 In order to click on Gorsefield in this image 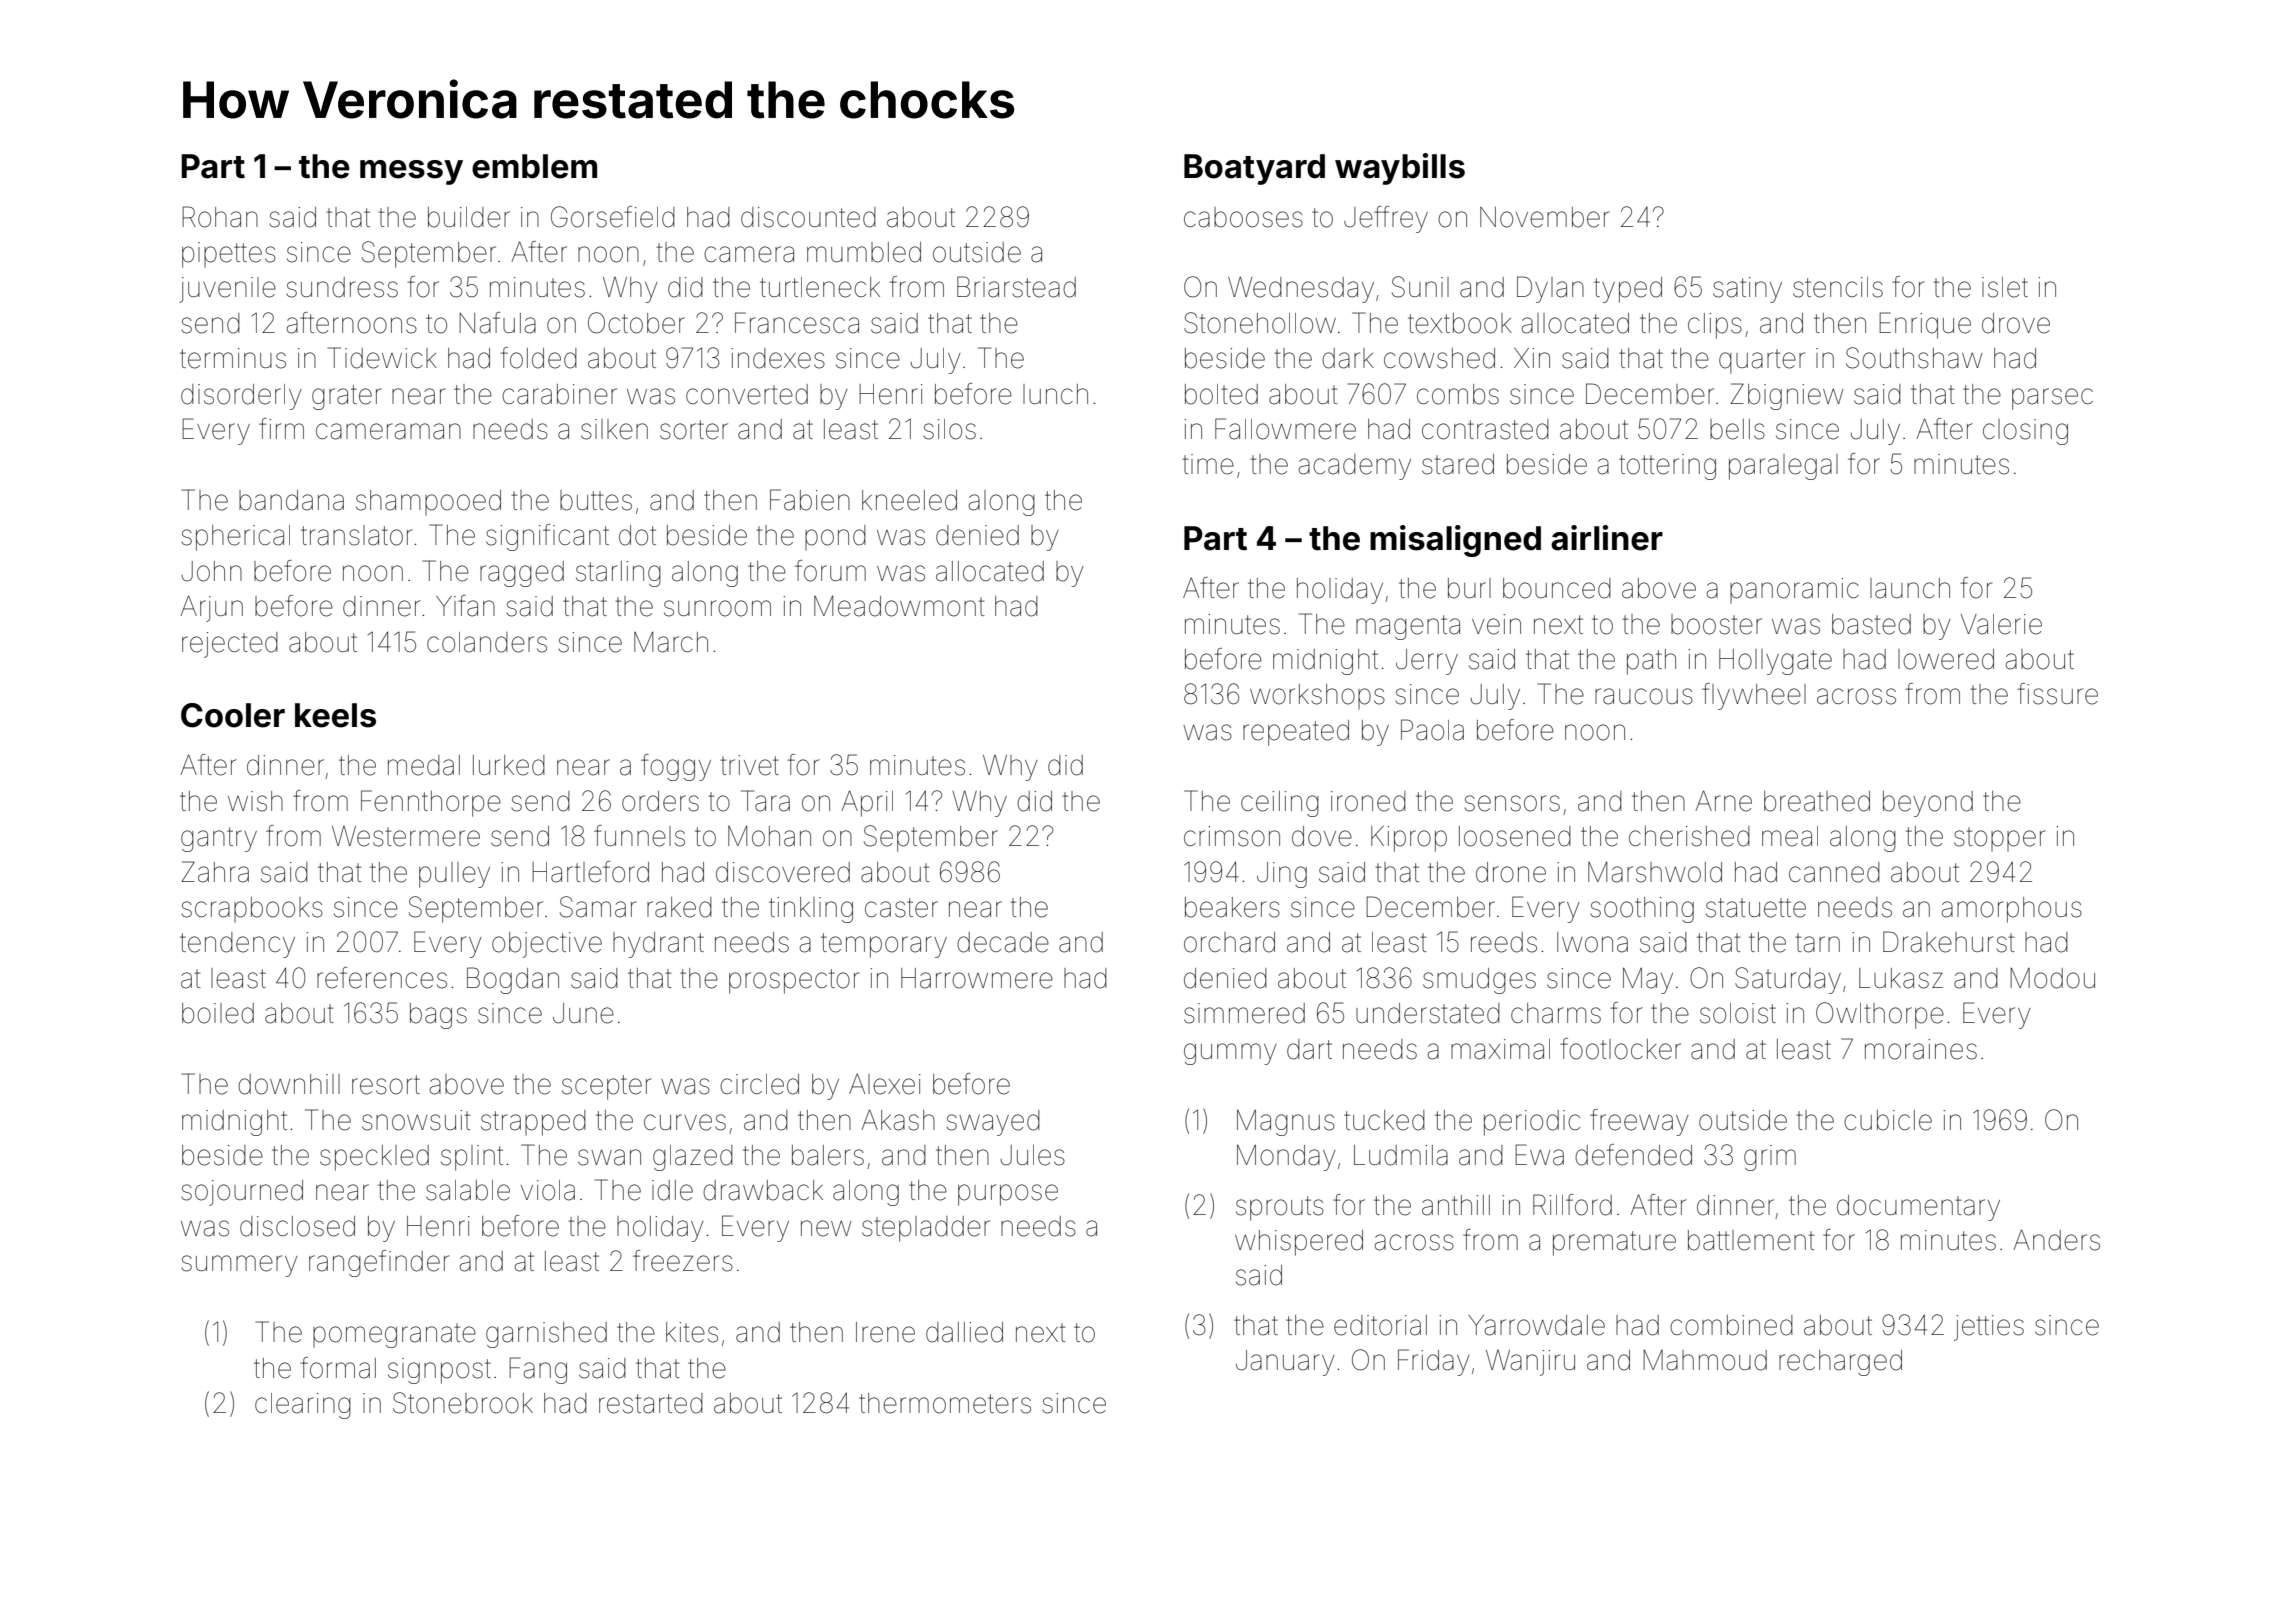, I will do `click(613, 217)`.
